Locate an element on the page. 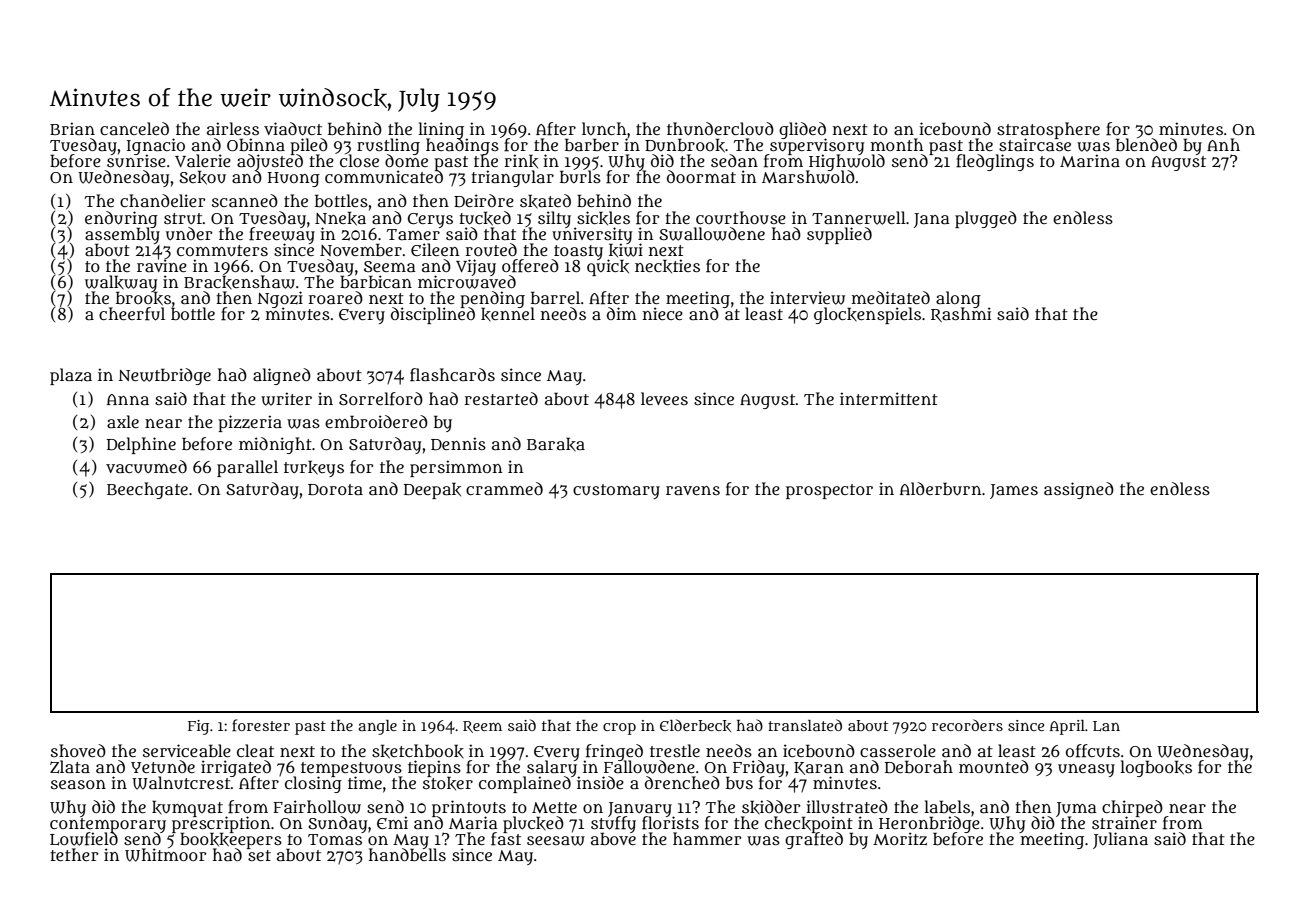  freeway is located at coordinates (282, 235).
